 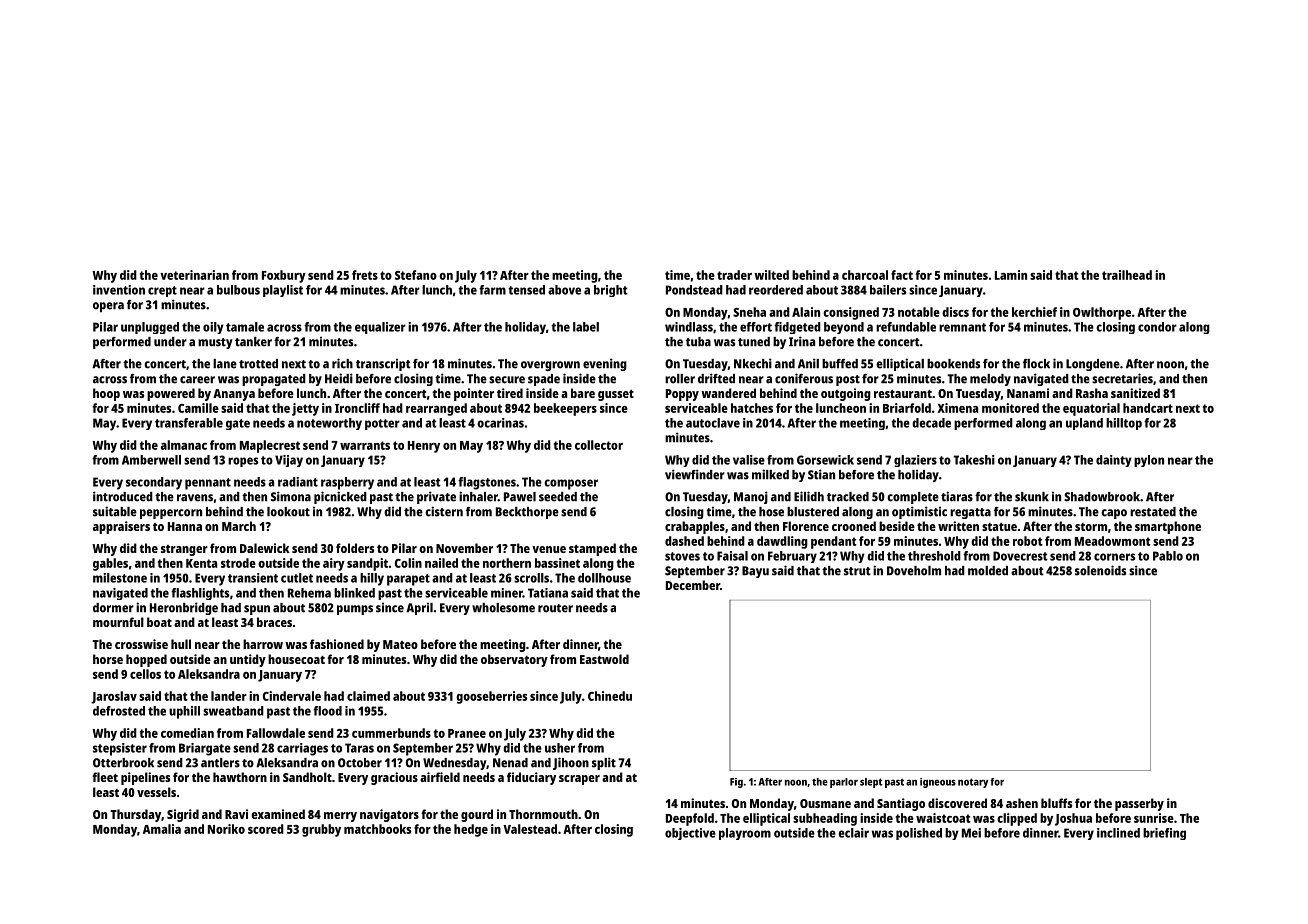 What do you see at coordinates (586, 327) in the screenshot?
I see `label` at bounding box center [586, 327].
